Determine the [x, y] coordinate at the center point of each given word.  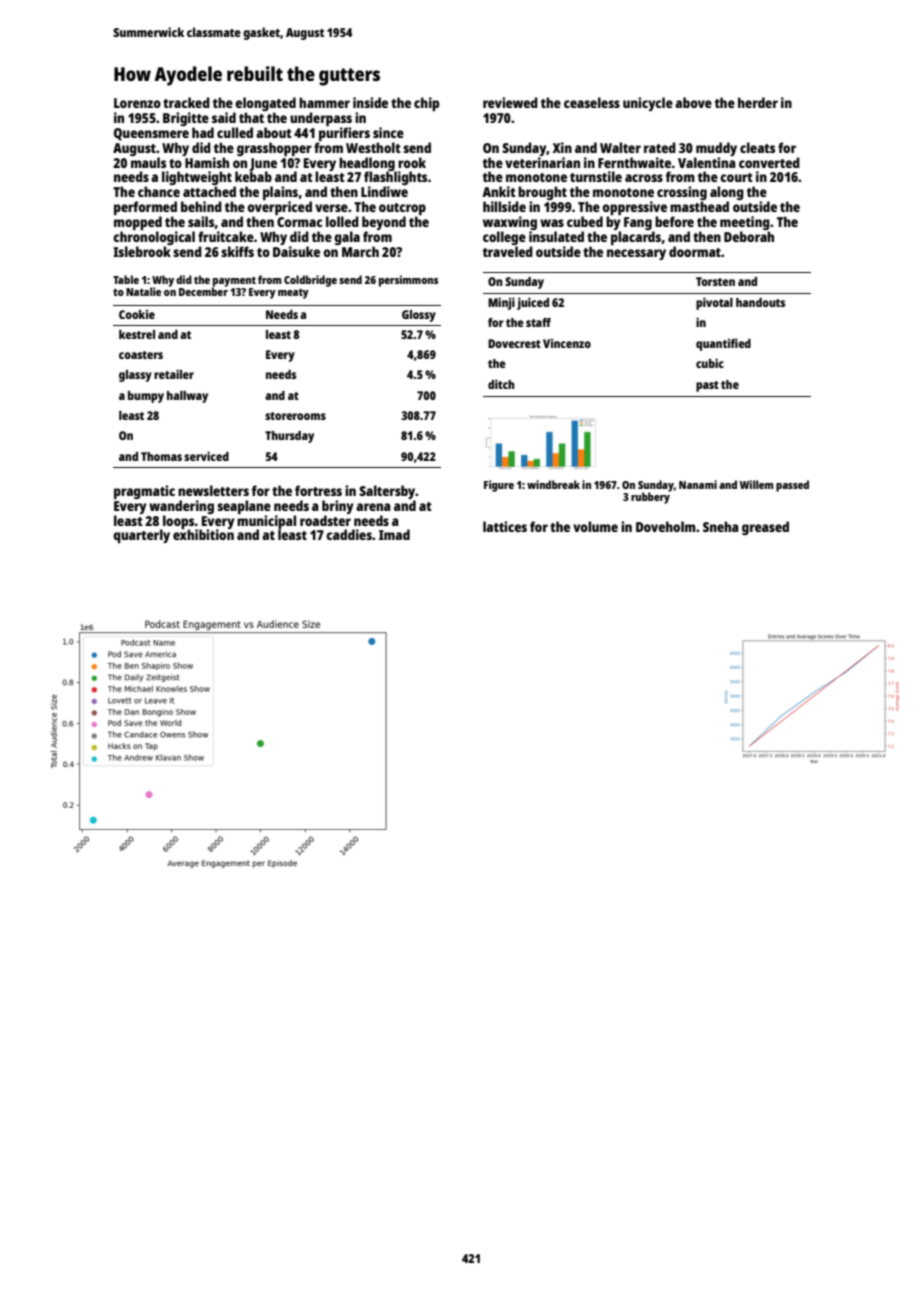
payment [234, 281]
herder [758, 102]
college [504, 238]
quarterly [141, 536]
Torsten [715, 281]
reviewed [510, 102]
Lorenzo [137, 103]
